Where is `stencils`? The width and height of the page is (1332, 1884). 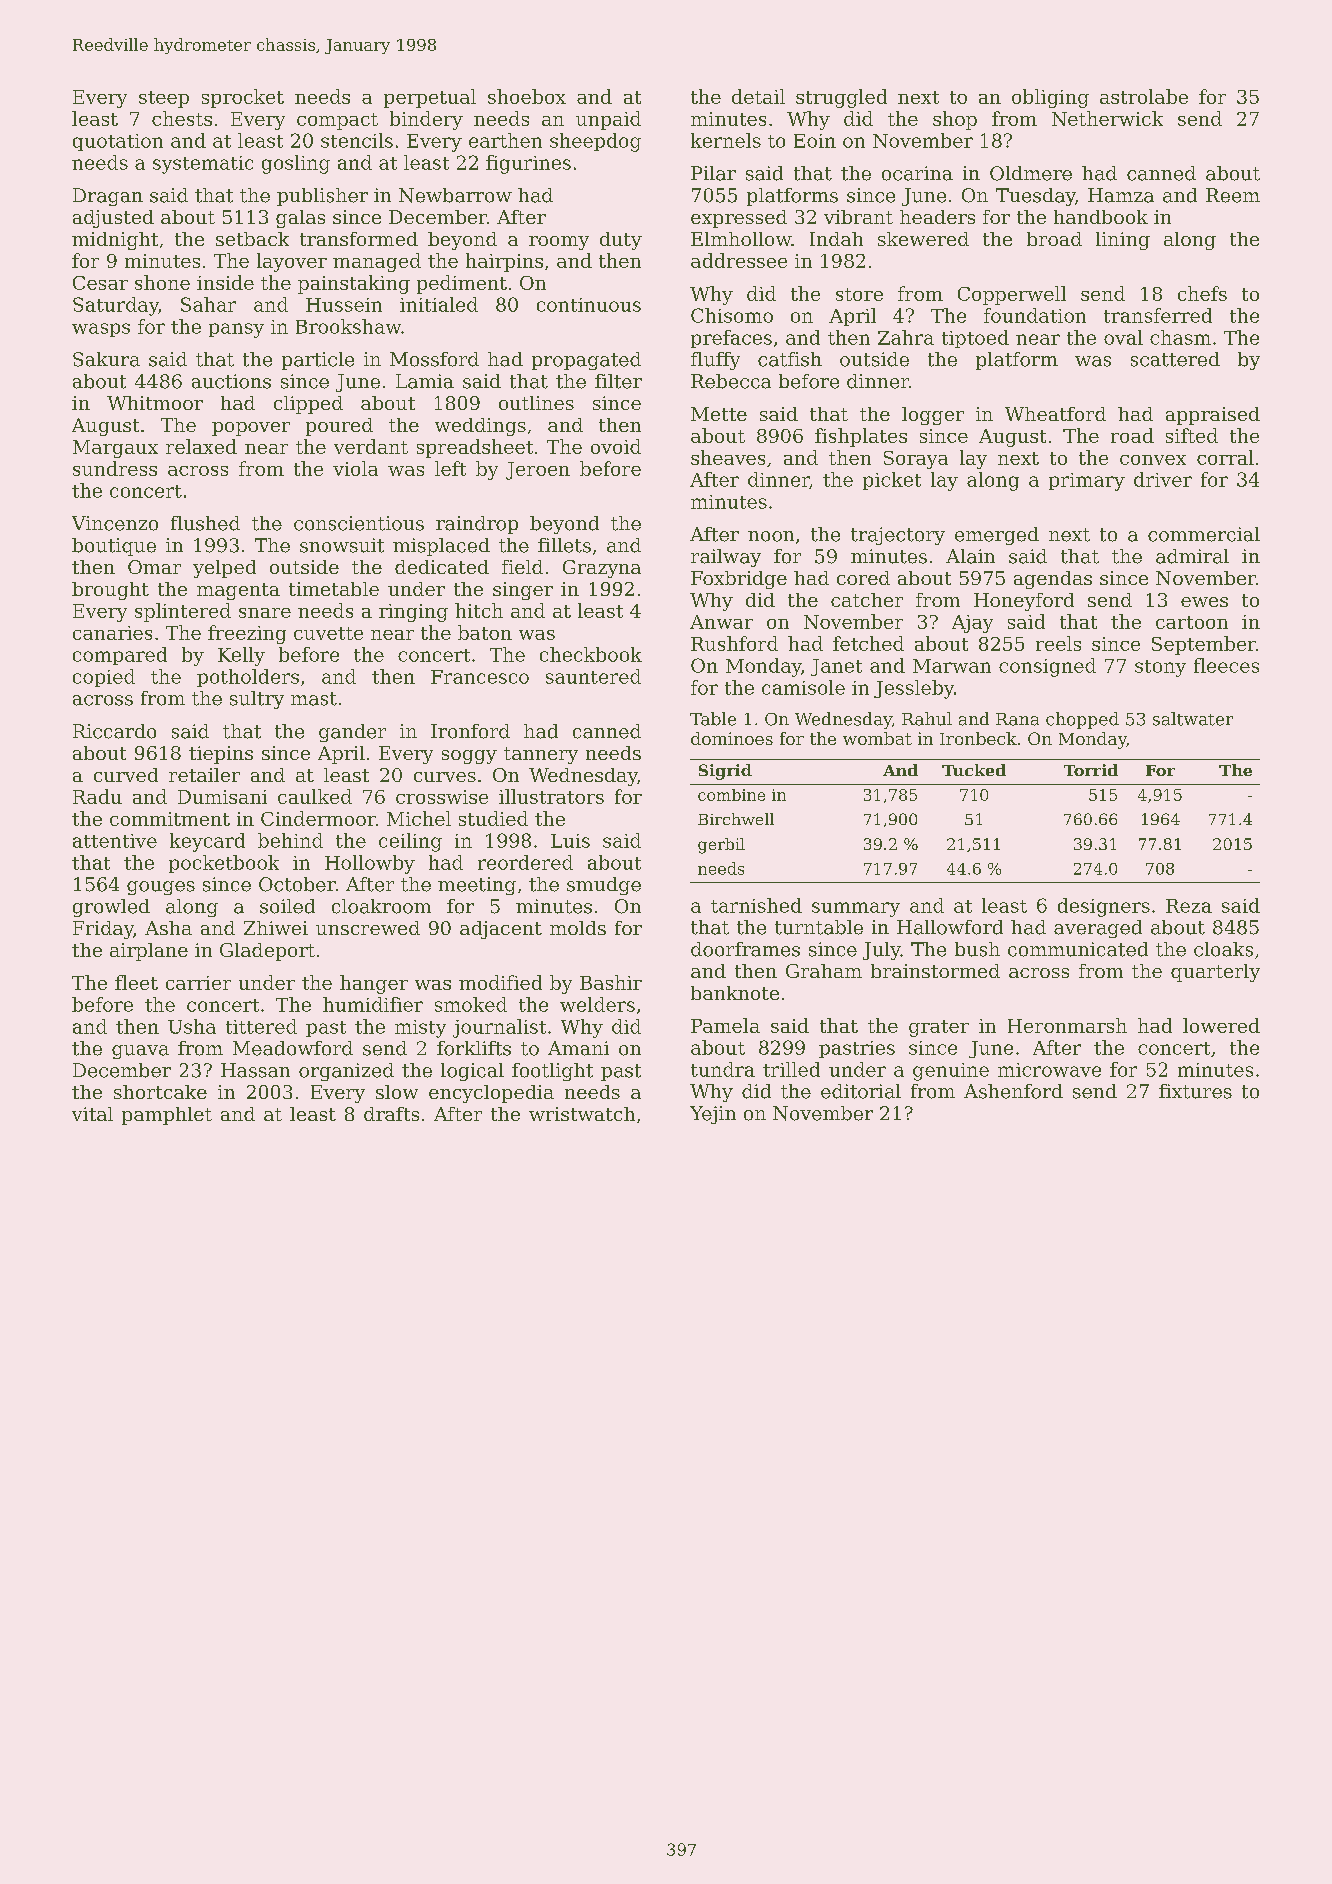 stencils is located at coordinates (357, 140).
